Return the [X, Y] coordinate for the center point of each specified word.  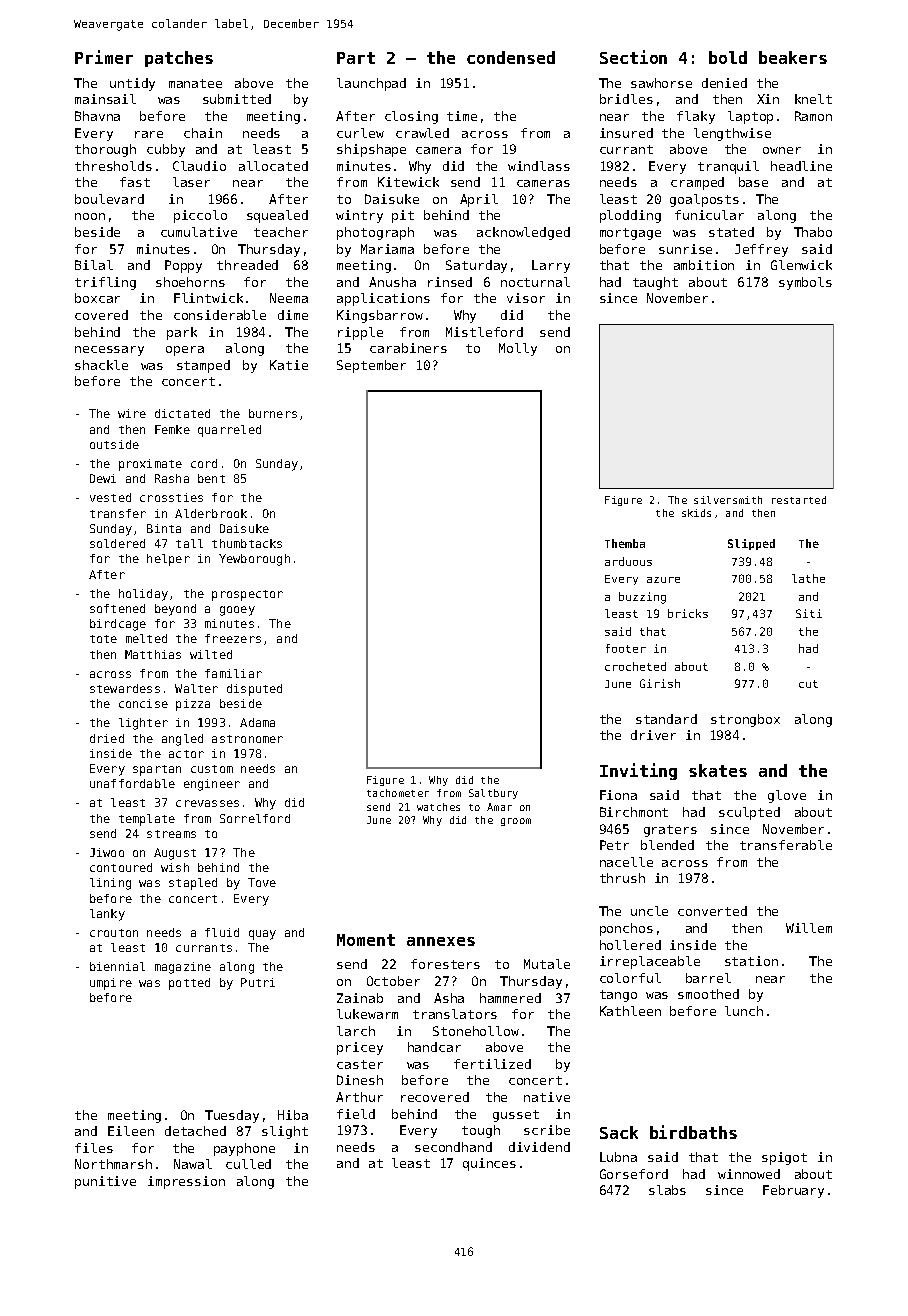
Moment [366, 940]
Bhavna [97, 116]
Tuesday [232, 1116]
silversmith [728, 500]
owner [782, 150]
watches [438, 807]
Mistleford [484, 332]
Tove [262, 882]
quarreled [229, 431]
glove [787, 796]
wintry [359, 216]
